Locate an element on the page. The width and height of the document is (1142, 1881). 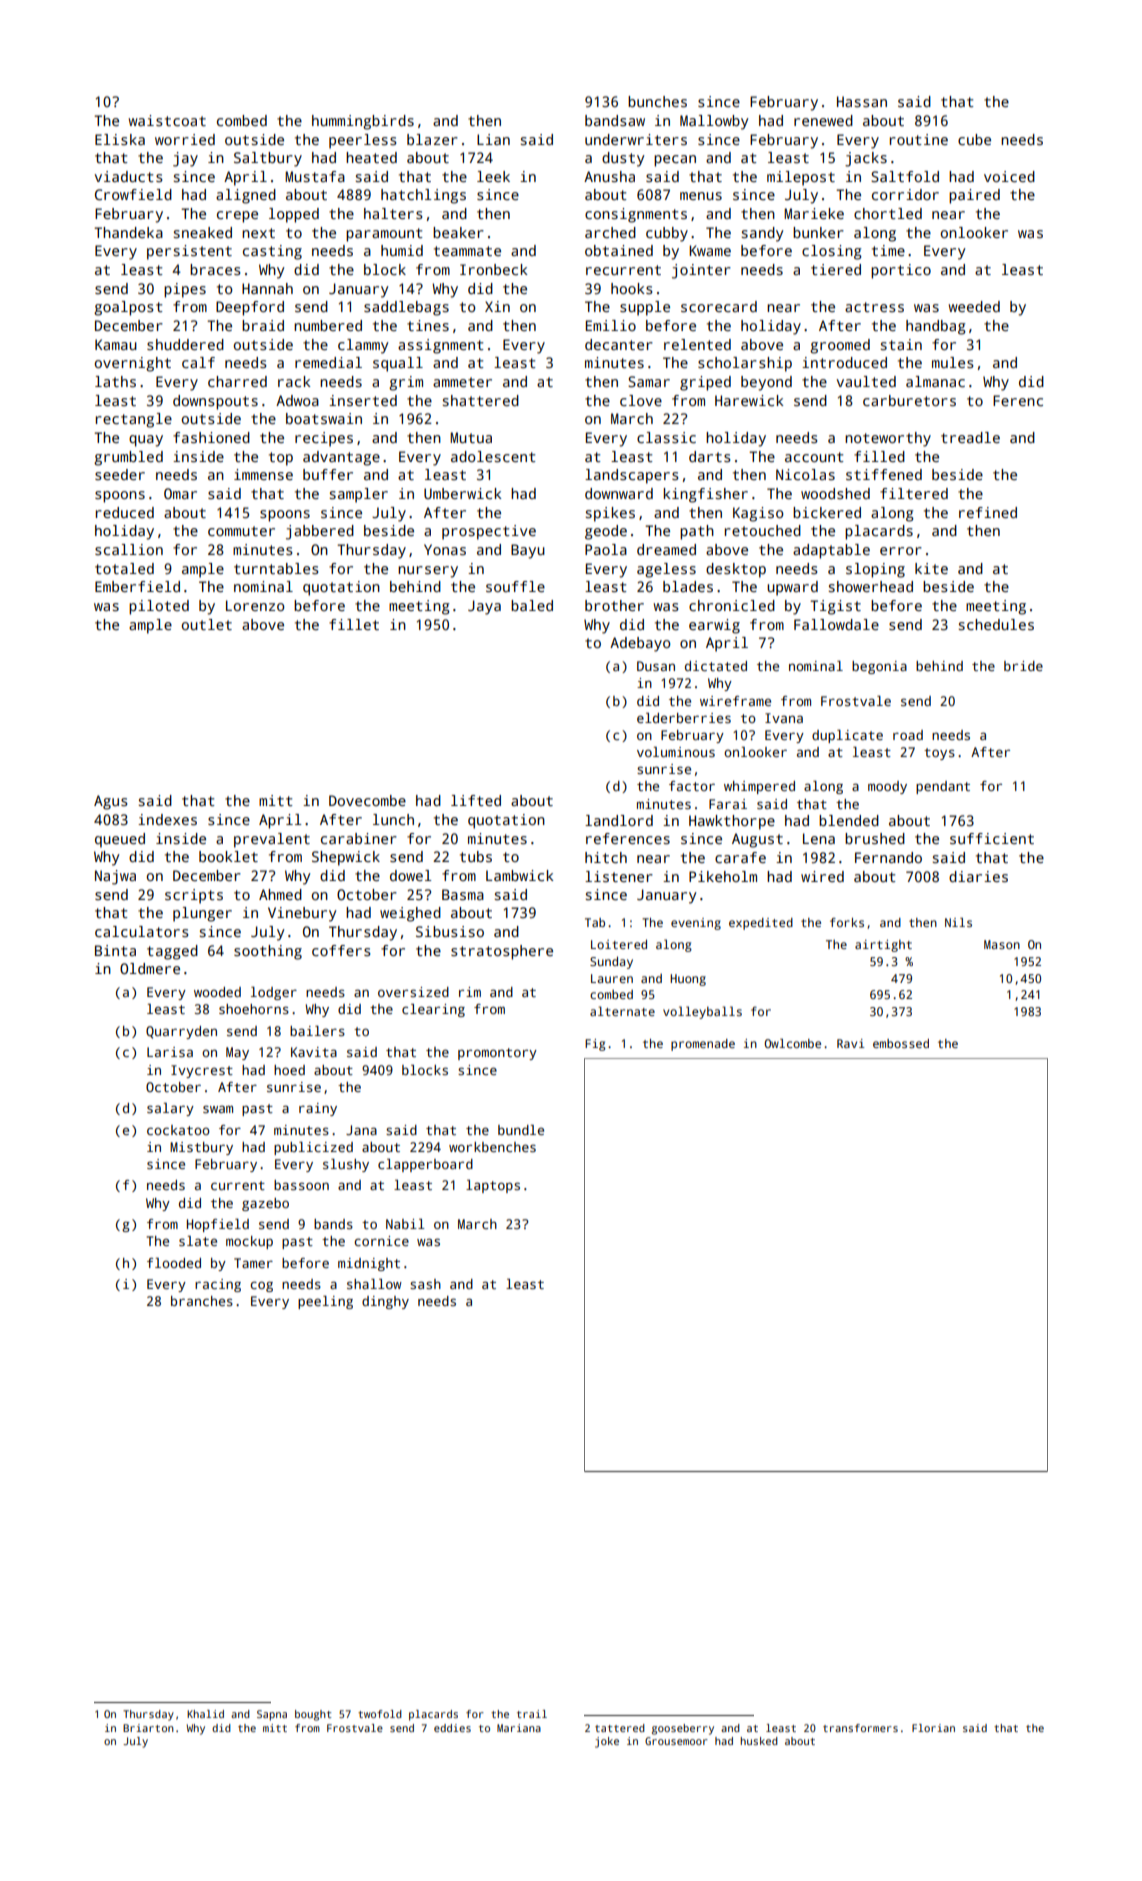
gooseberry is located at coordinates (683, 1729).
